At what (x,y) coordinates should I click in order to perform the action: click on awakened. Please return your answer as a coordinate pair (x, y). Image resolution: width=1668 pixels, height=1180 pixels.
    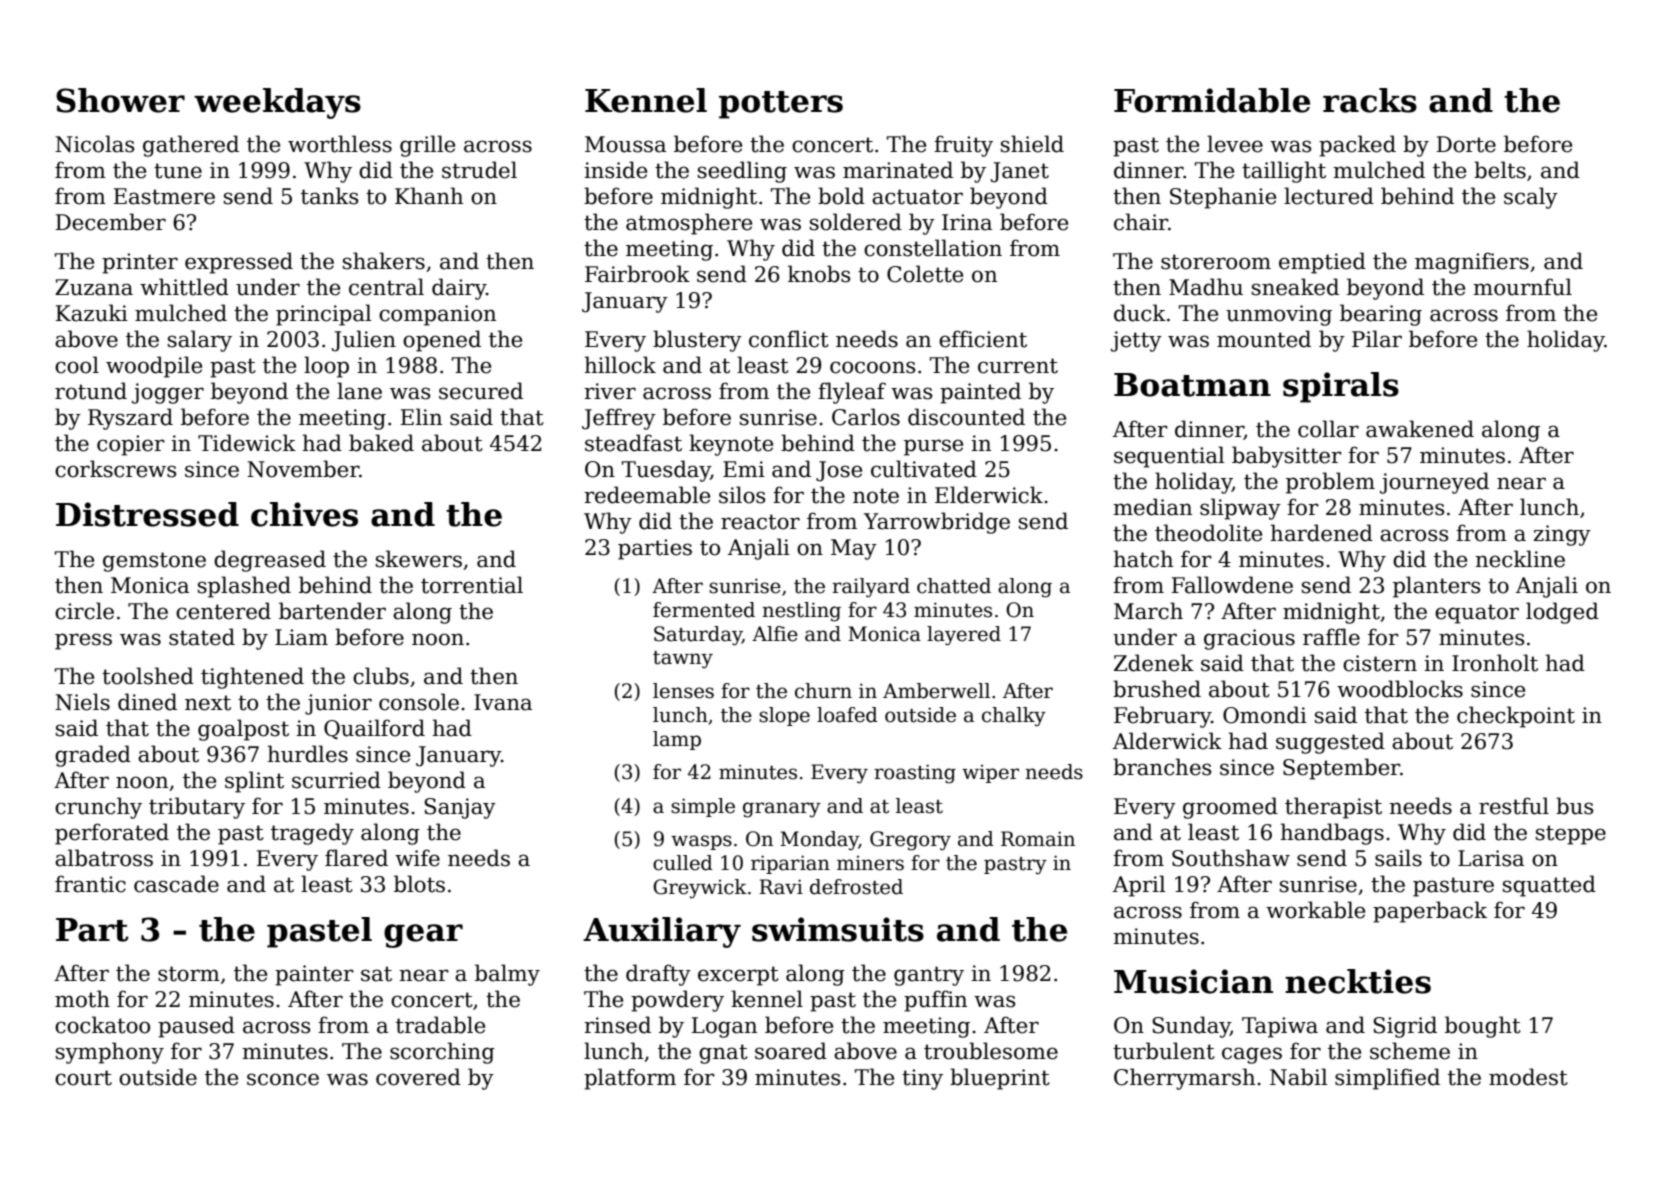
    Looking at the image, I should click on (1420, 429).
